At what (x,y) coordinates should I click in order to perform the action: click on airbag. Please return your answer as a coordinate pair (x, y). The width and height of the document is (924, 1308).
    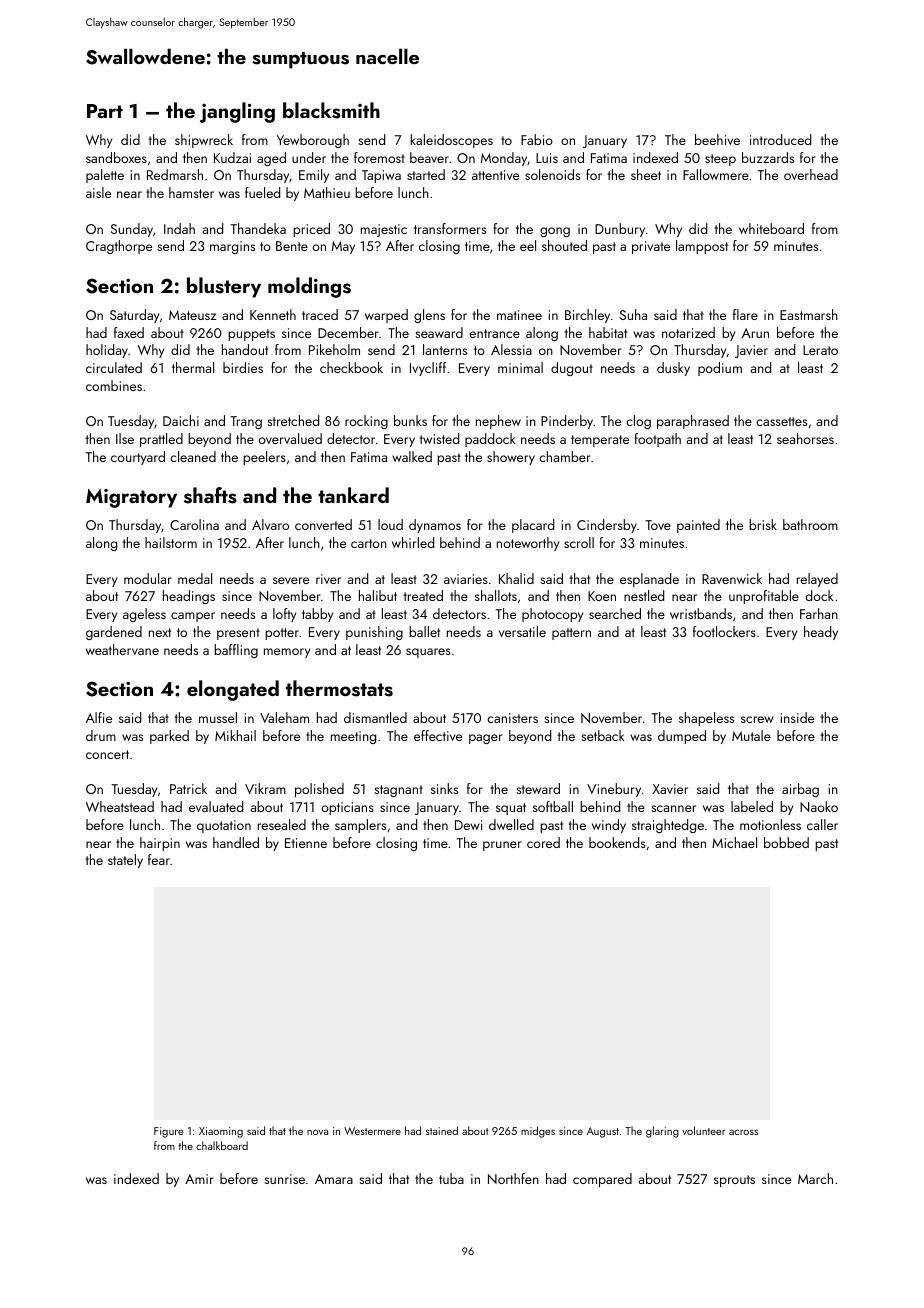
    Looking at the image, I should click on (800, 790).
